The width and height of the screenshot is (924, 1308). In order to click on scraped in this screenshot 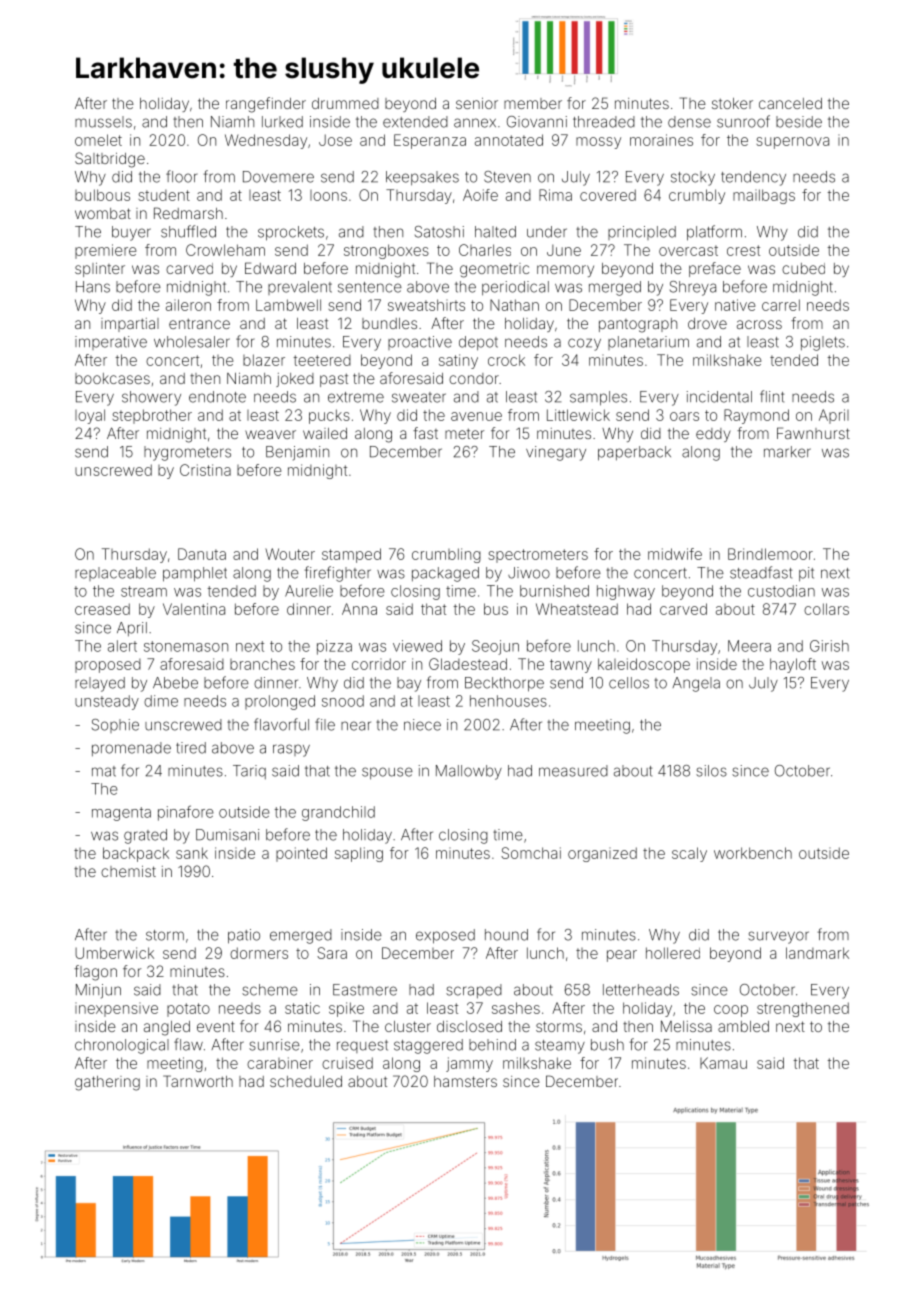, I will do `click(474, 991)`.
